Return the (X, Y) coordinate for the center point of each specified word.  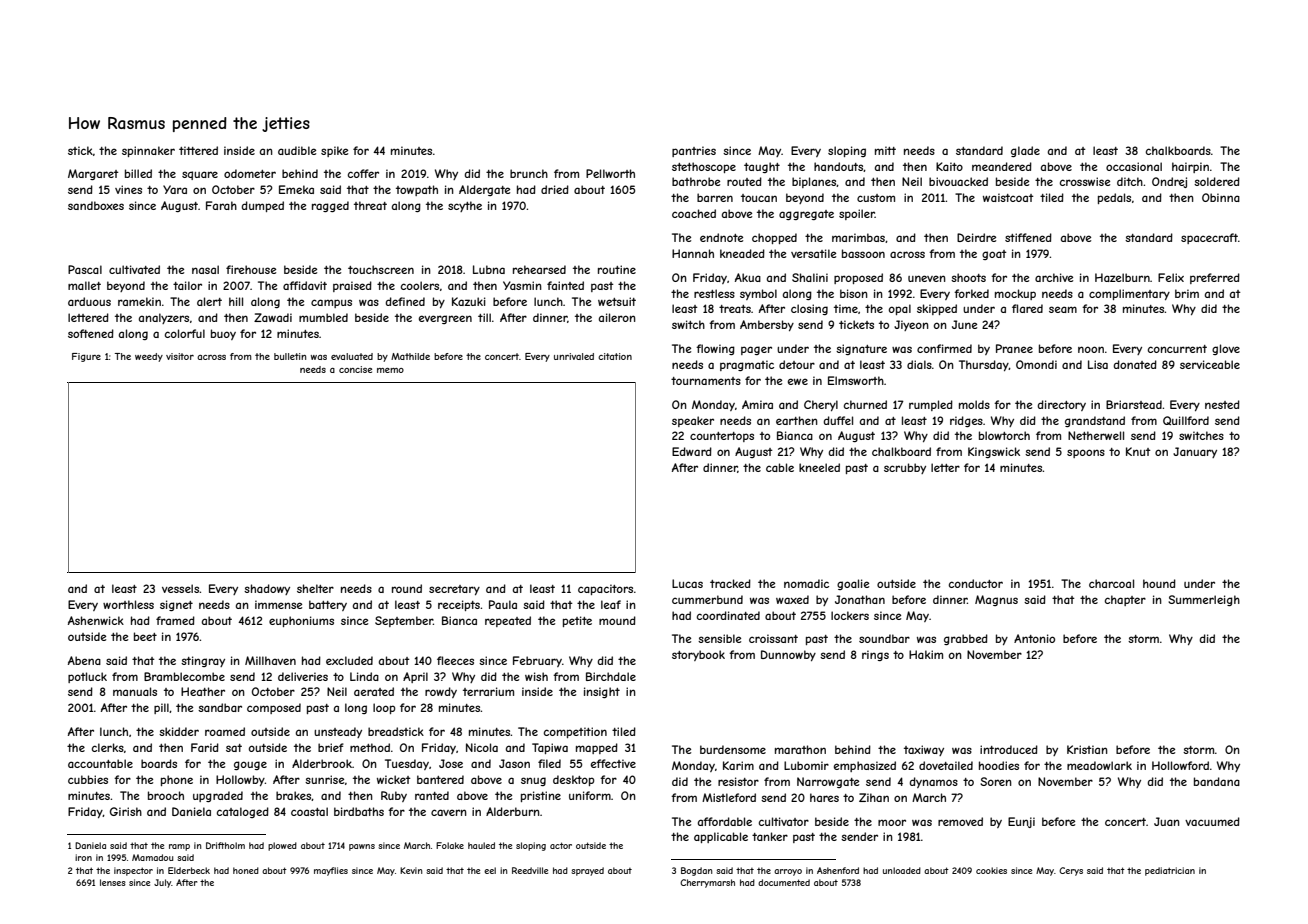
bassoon (863, 253)
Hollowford (1180, 765)
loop (384, 708)
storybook (698, 655)
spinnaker (148, 151)
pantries (694, 151)
